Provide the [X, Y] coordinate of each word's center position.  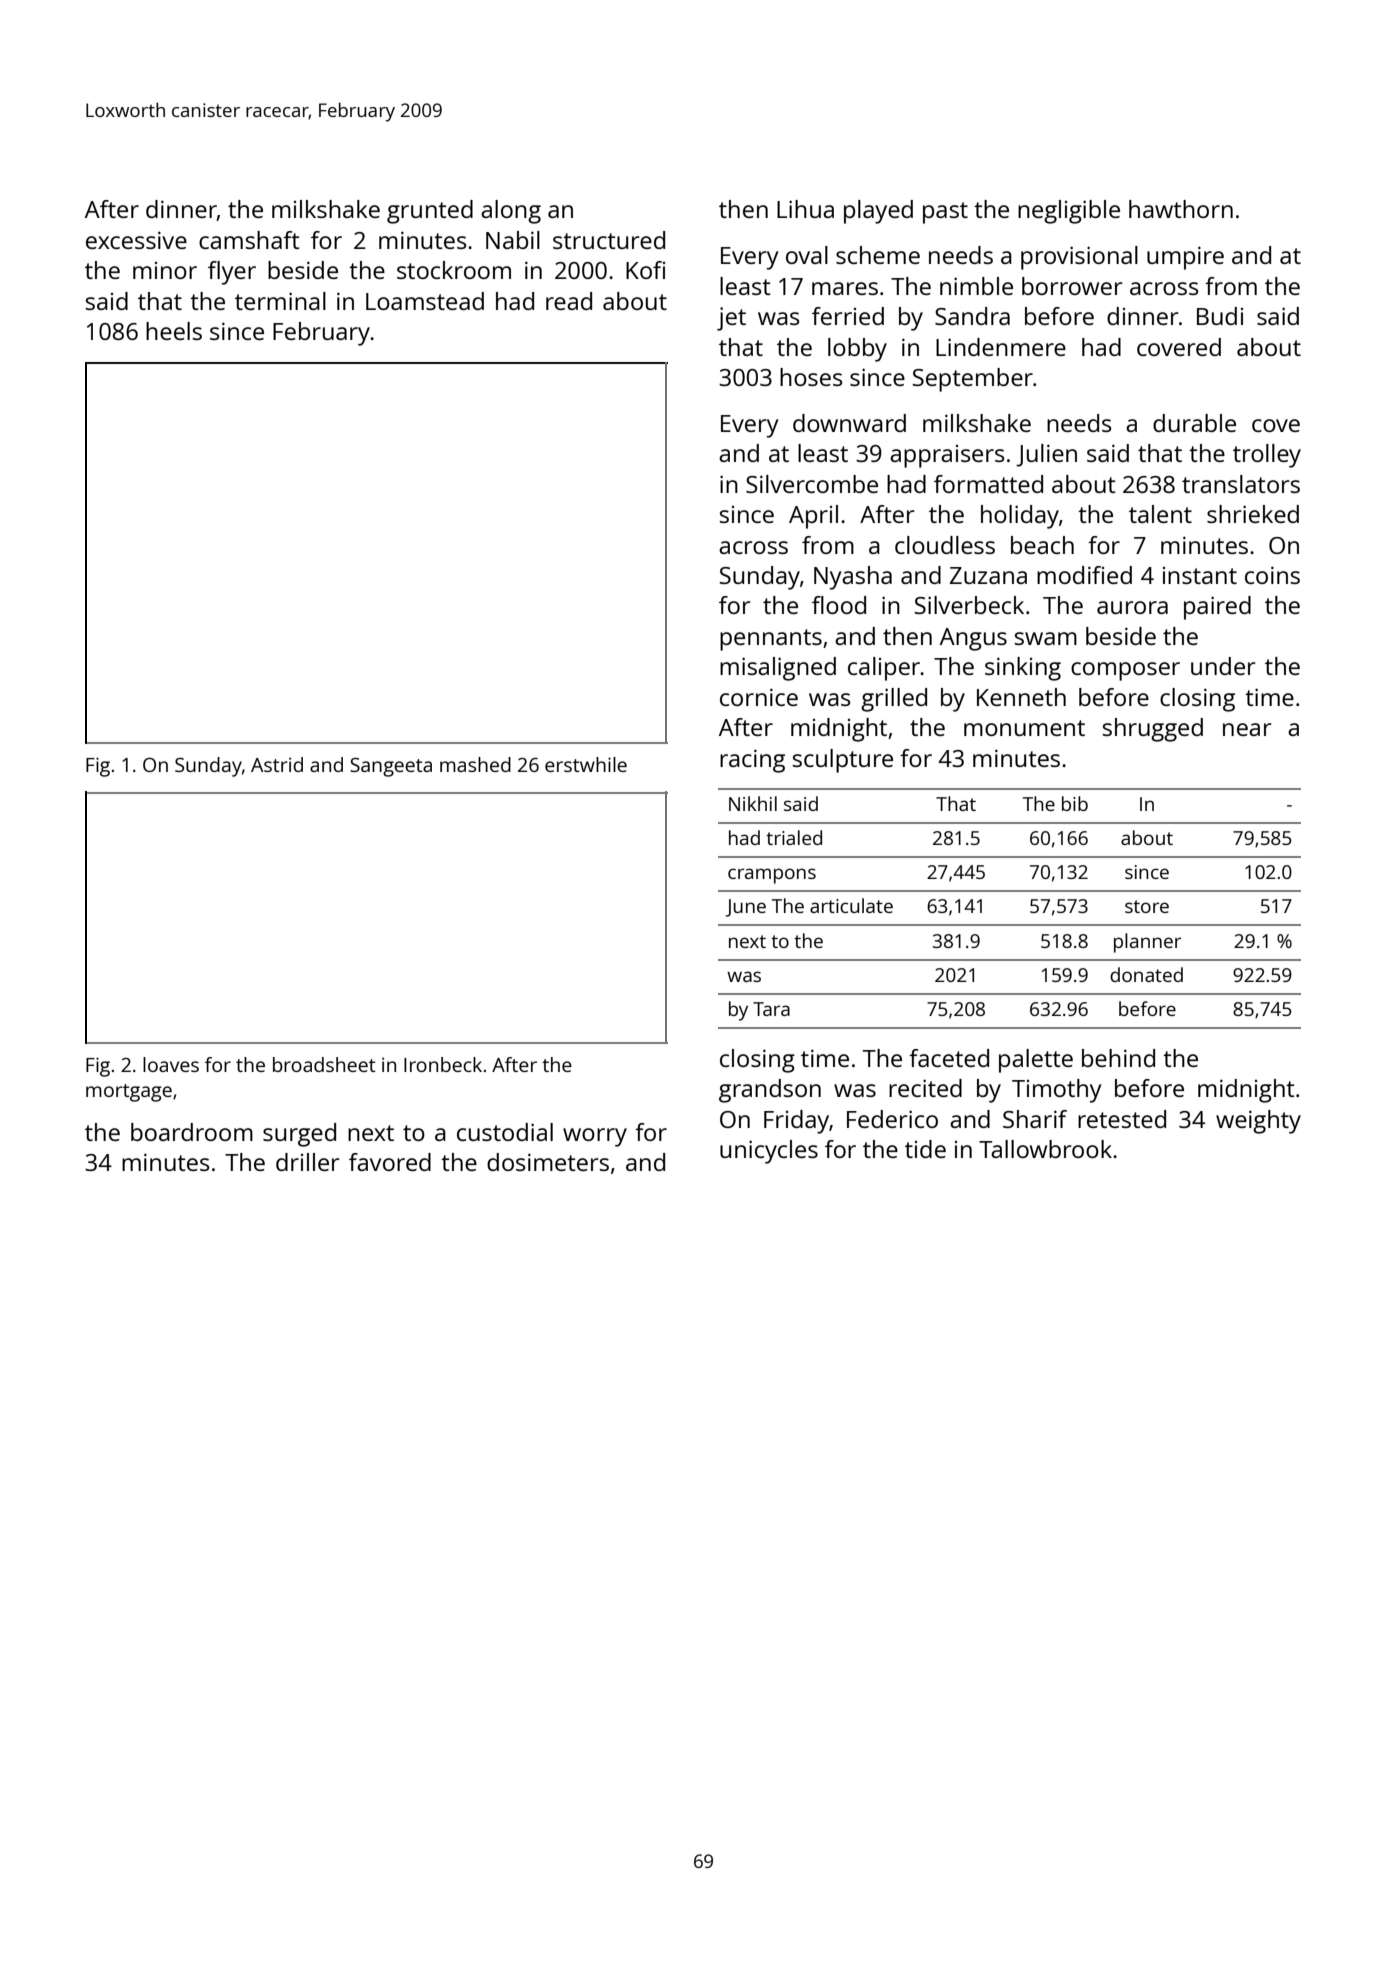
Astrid [277, 764]
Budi [1220, 316]
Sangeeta [391, 767]
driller [307, 1162]
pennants [771, 640]
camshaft [249, 240]
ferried [848, 316]
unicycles [769, 1152]
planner [1147, 943]
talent [1160, 514]
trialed [794, 837]
